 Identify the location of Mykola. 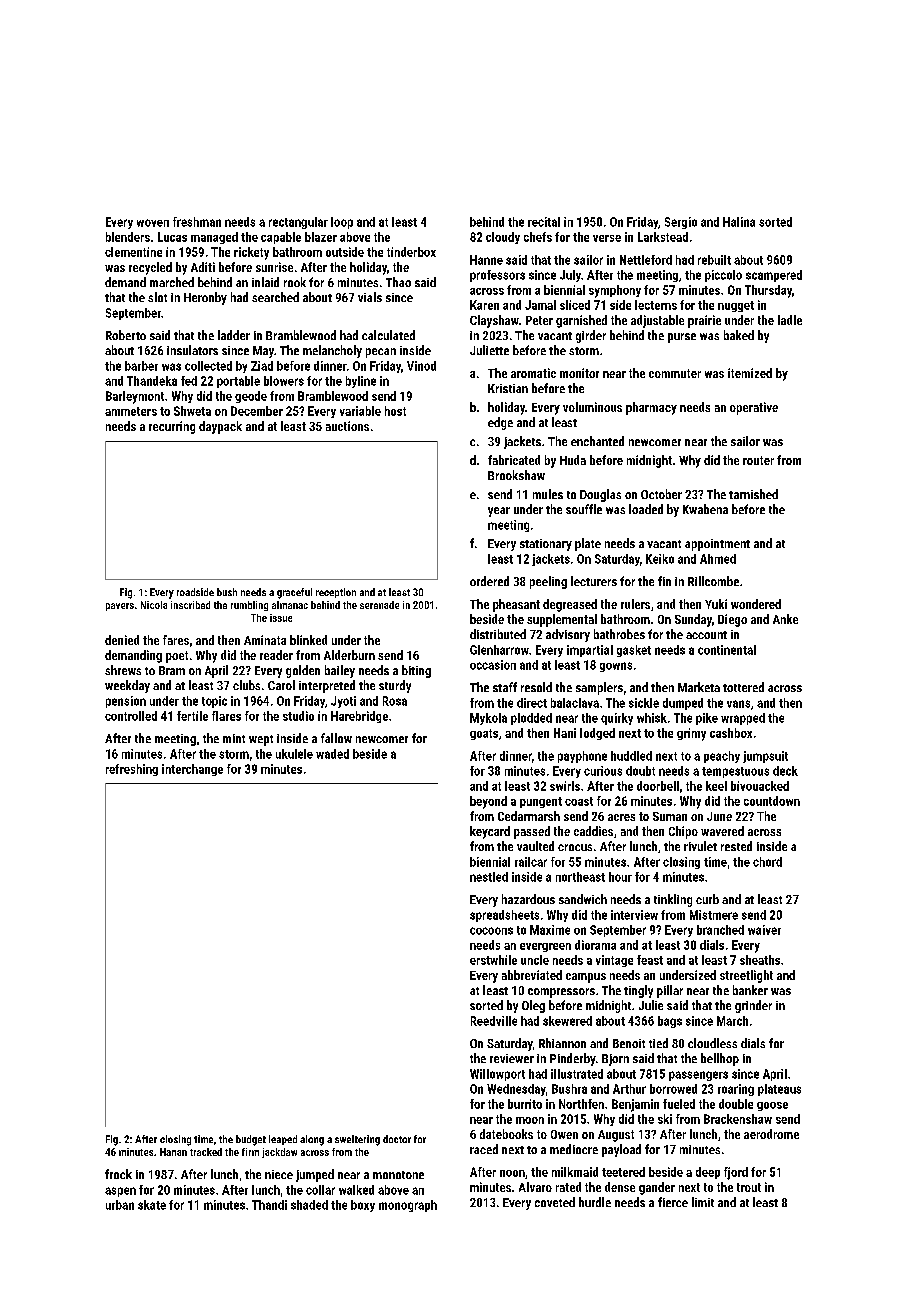
(488, 719).
